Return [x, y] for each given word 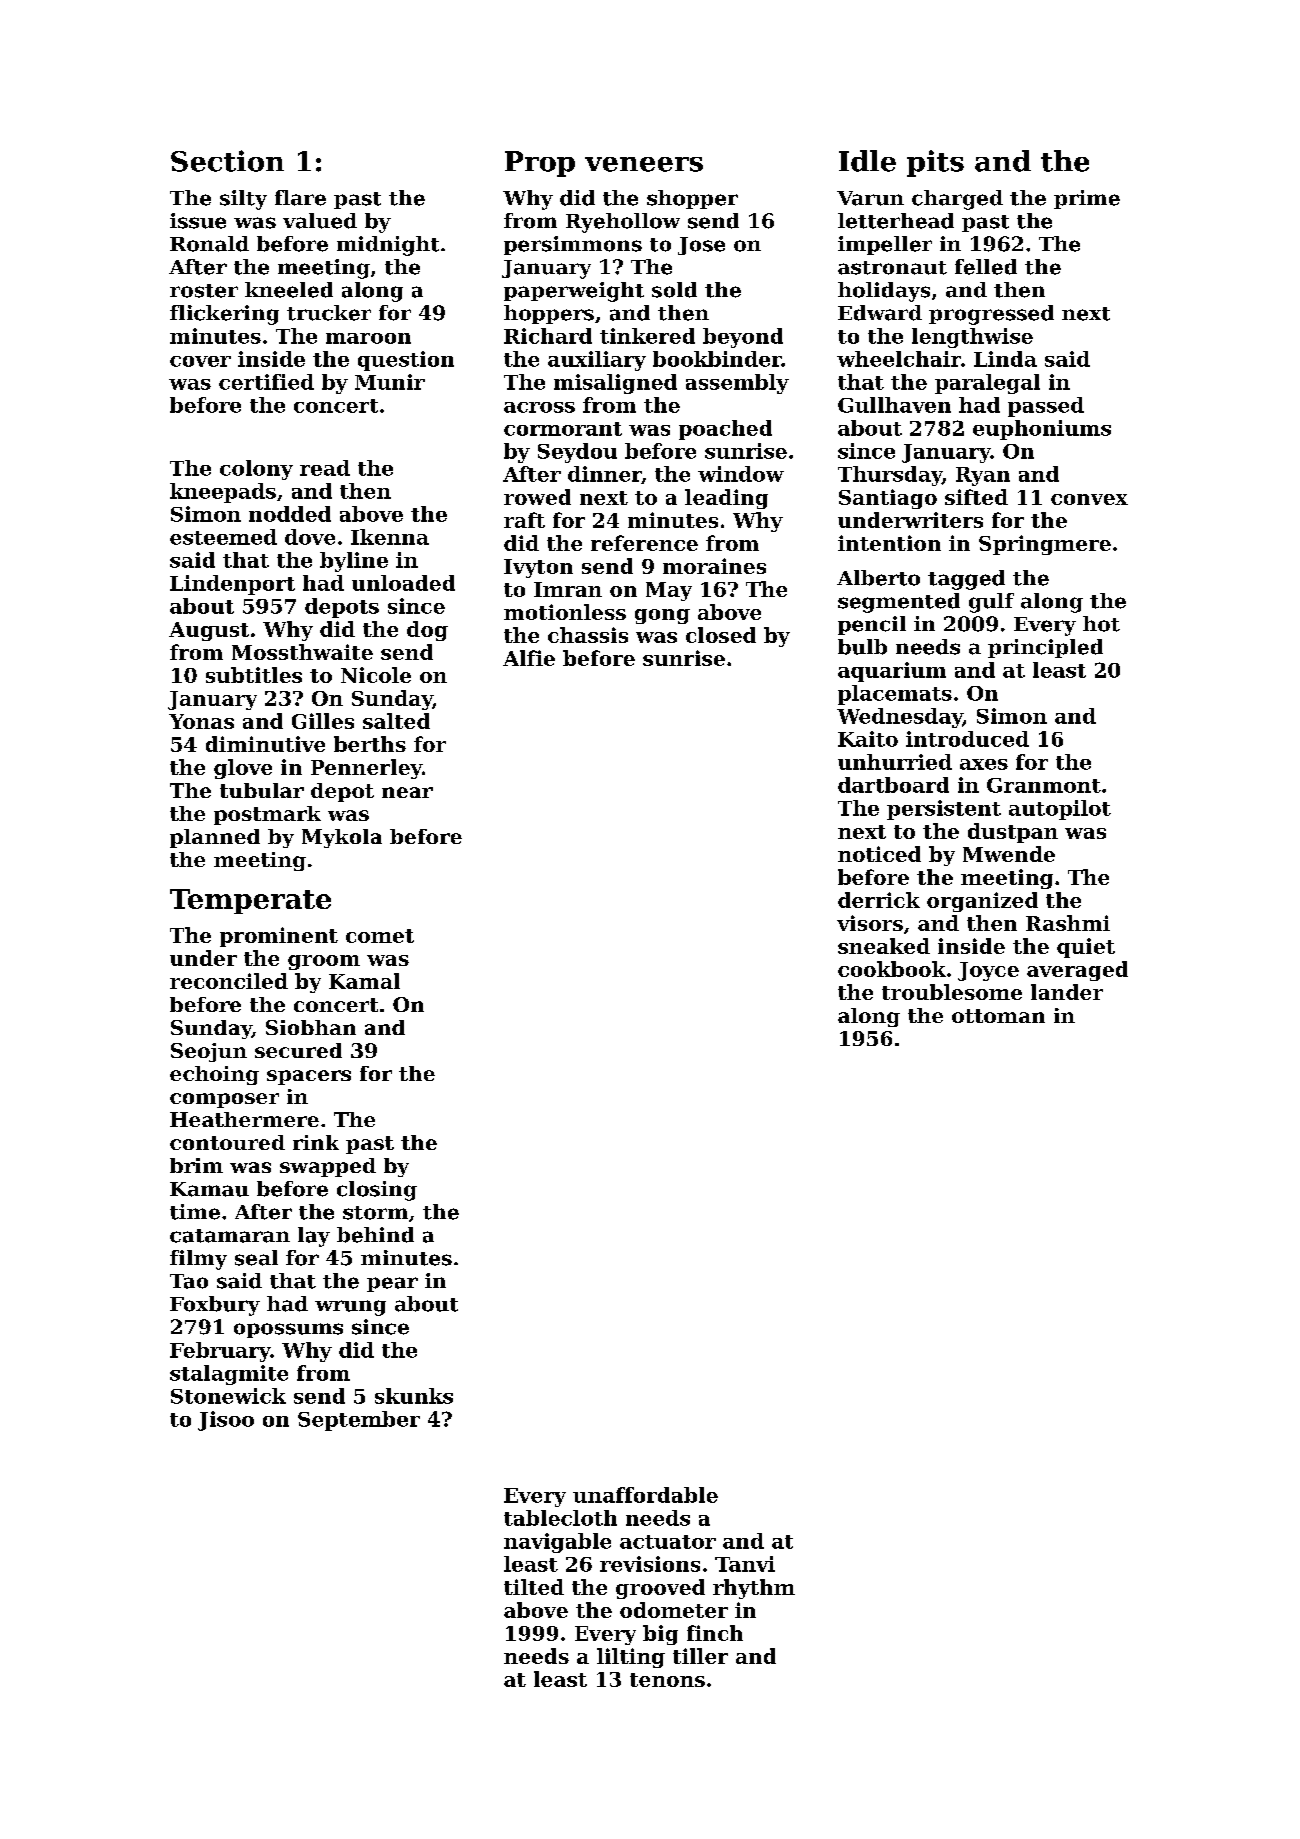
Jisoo [226, 1421]
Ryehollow [623, 223]
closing [377, 1191]
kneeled [289, 290]
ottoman [998, 1016]
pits [935, 163]
